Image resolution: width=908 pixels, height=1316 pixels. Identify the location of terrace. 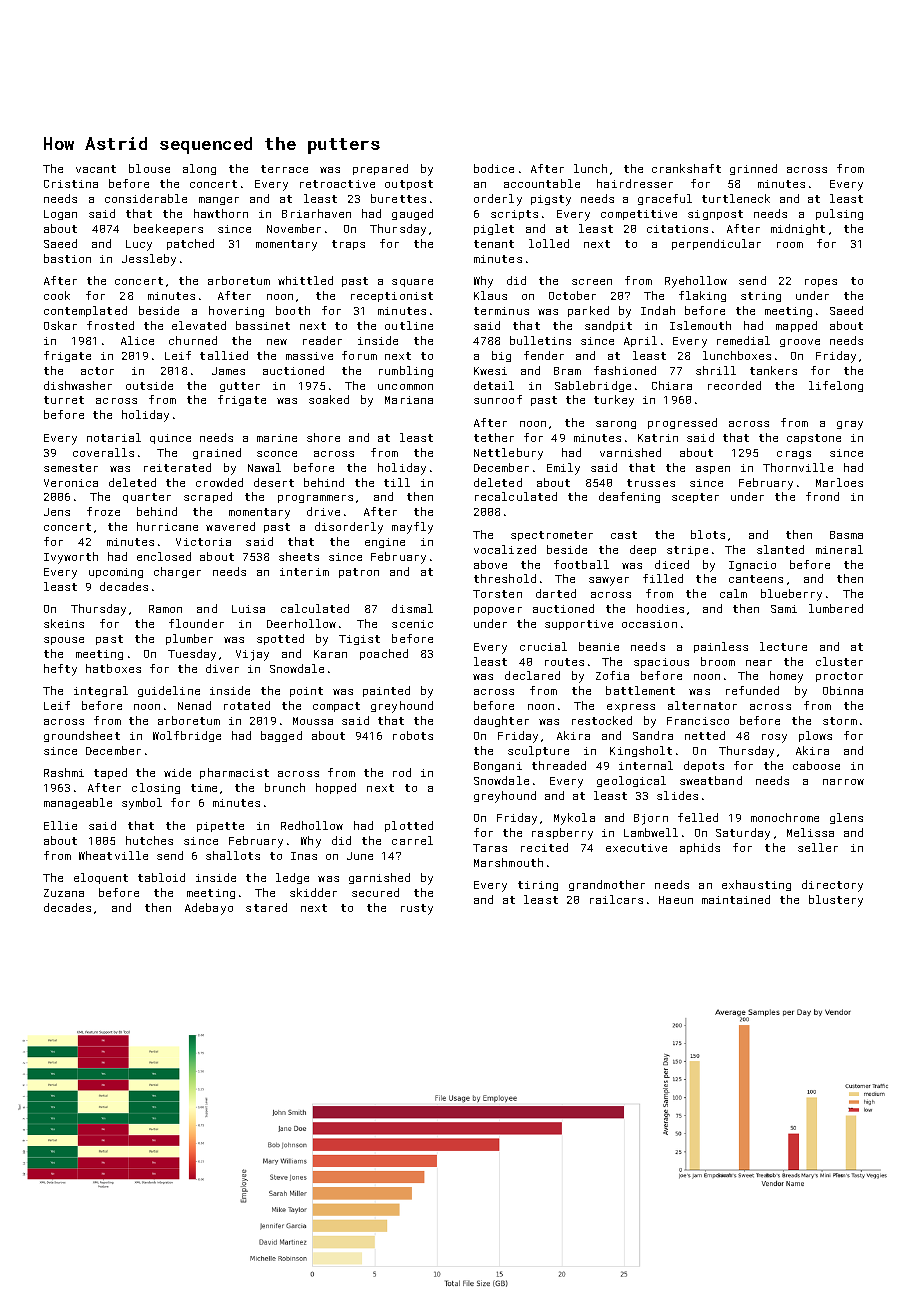
(284, 169).
